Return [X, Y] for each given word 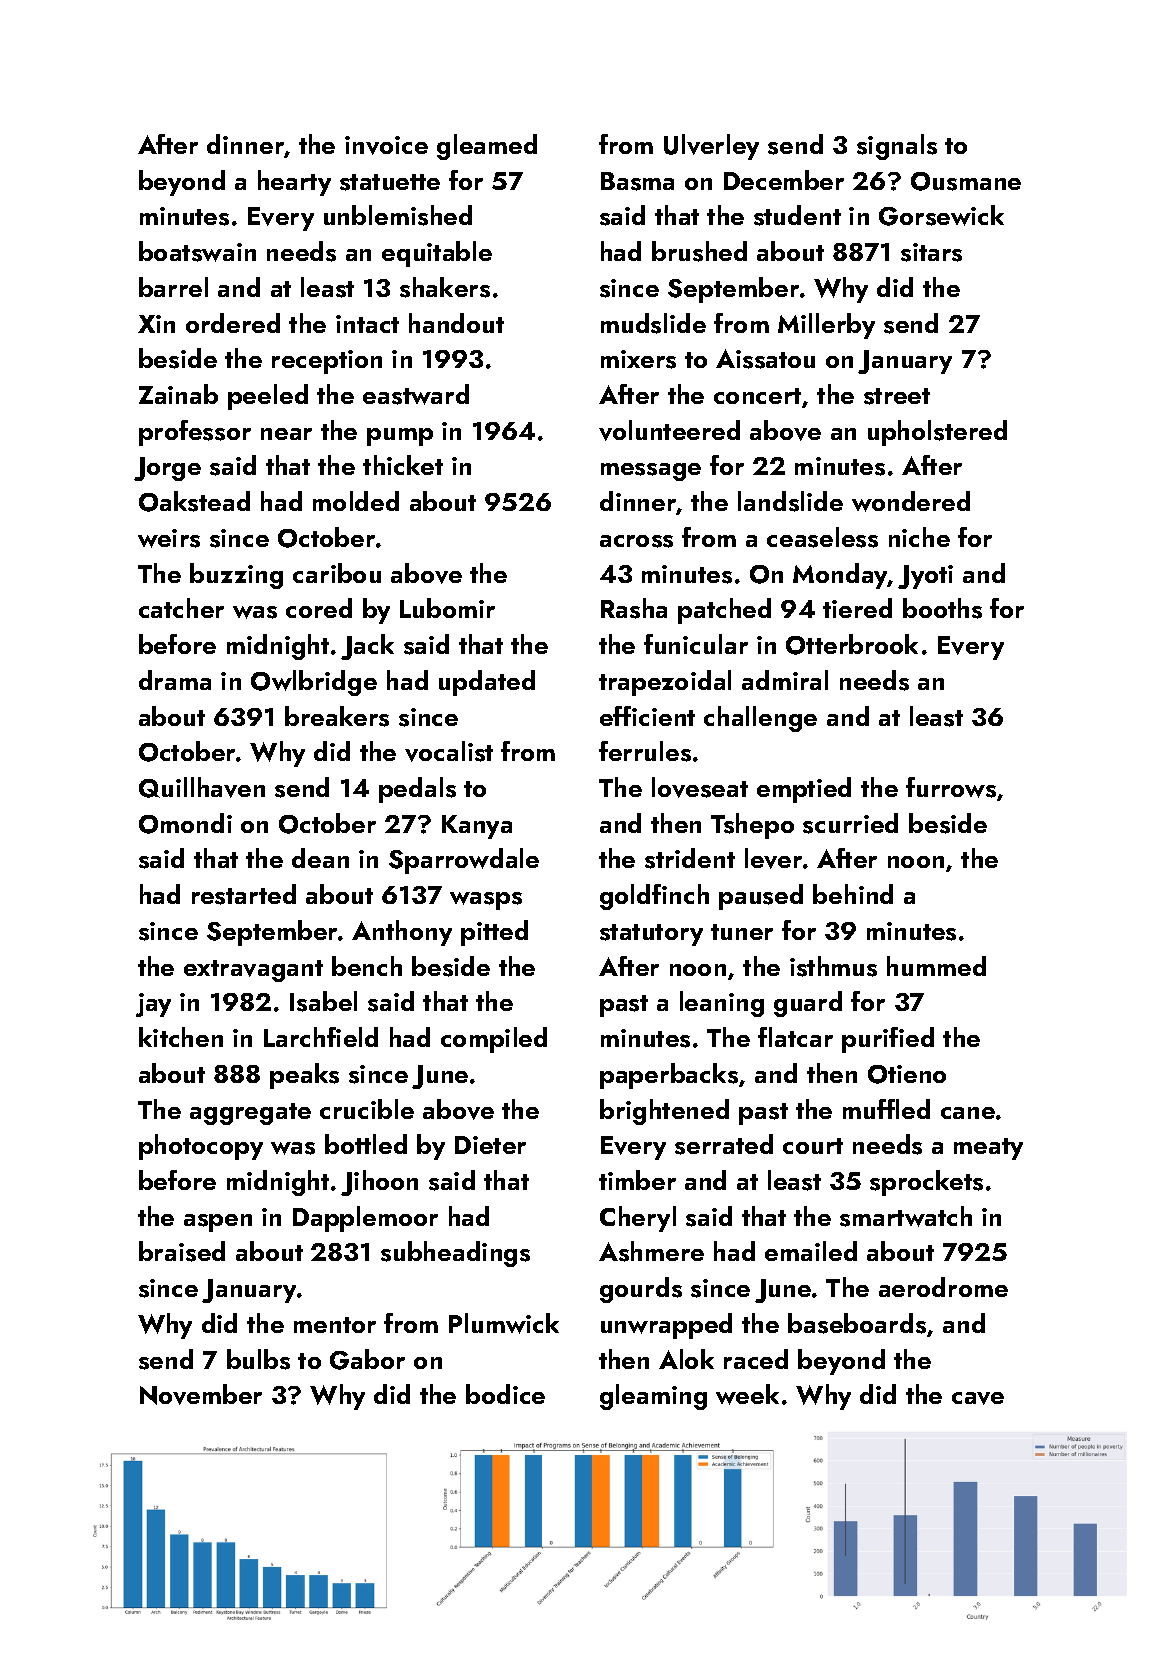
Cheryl [638, 1219]
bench [367, 966]
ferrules [645, 751]
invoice [386, 145]
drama [175, 680]
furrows [951, 787]
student [797, 215]
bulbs [258, 1359]
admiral [785, 680]
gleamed [487, 147]
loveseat [700, 787]
